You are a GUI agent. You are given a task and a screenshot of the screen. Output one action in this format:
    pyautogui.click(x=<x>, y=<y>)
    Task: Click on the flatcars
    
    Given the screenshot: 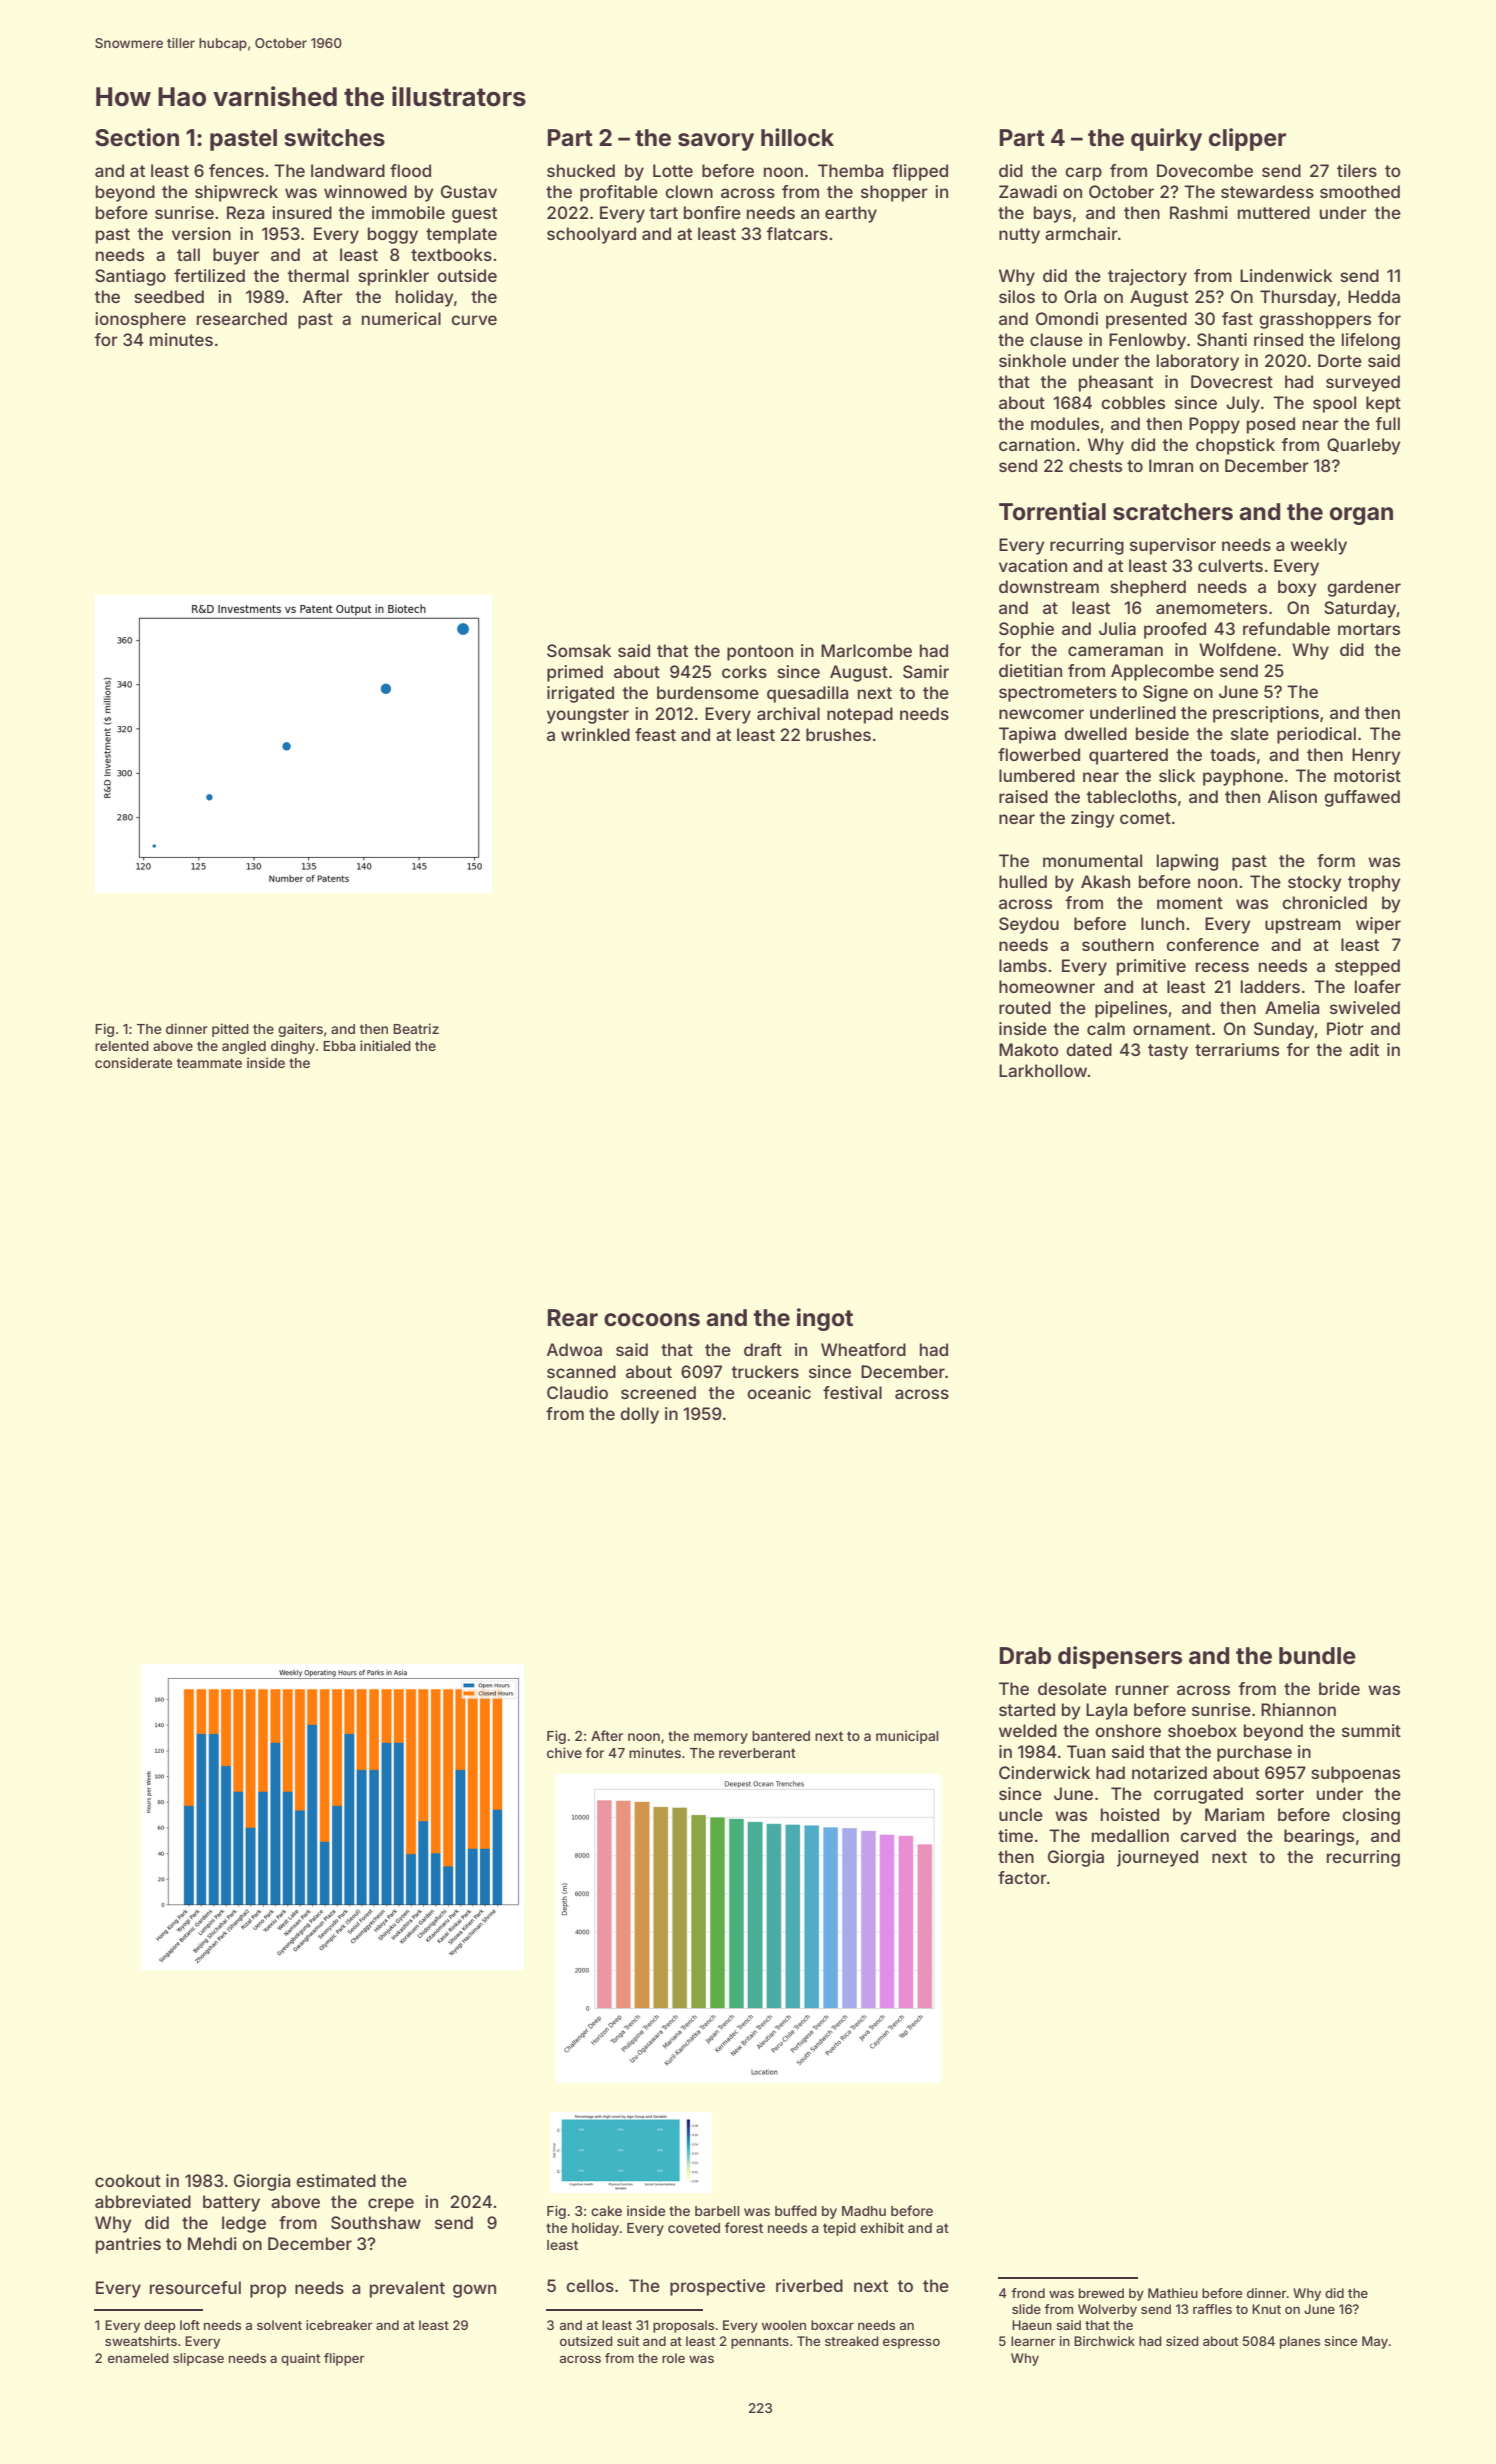 What is the action you would take?
    pyautogui.click(x=797, y=233)
